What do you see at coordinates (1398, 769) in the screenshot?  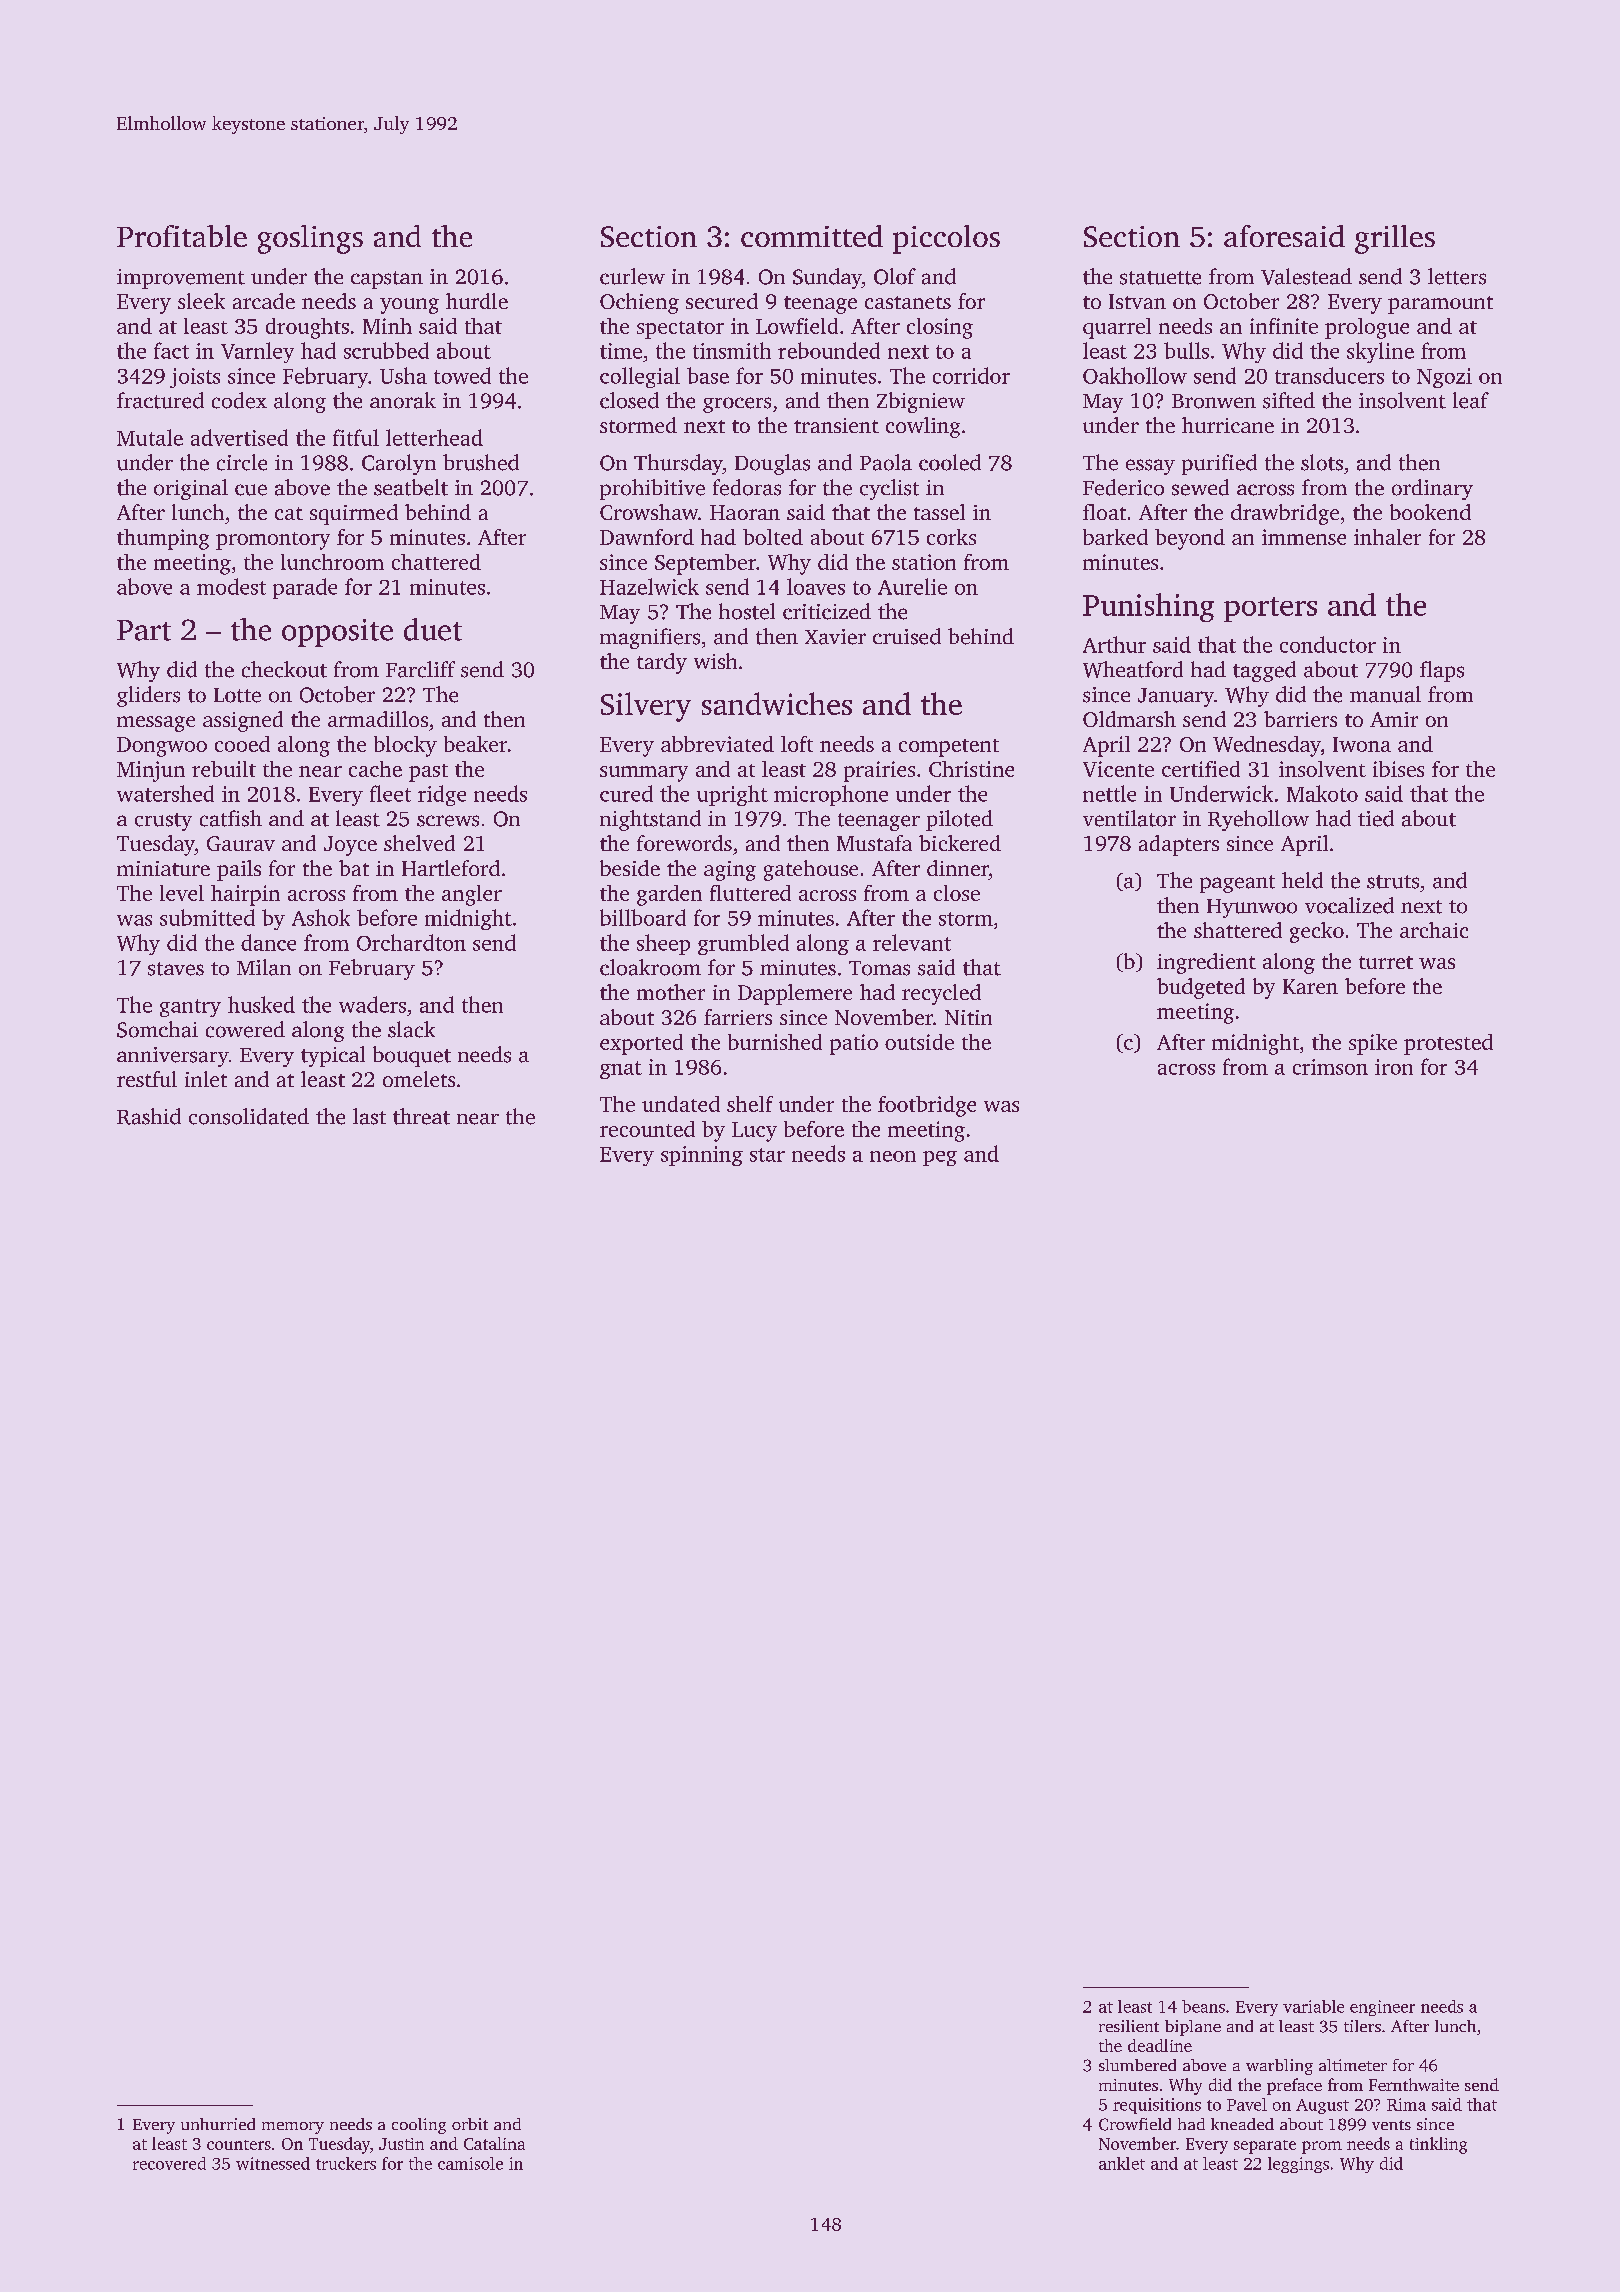 I see `ibises` at bounding box center [1398, 769].
